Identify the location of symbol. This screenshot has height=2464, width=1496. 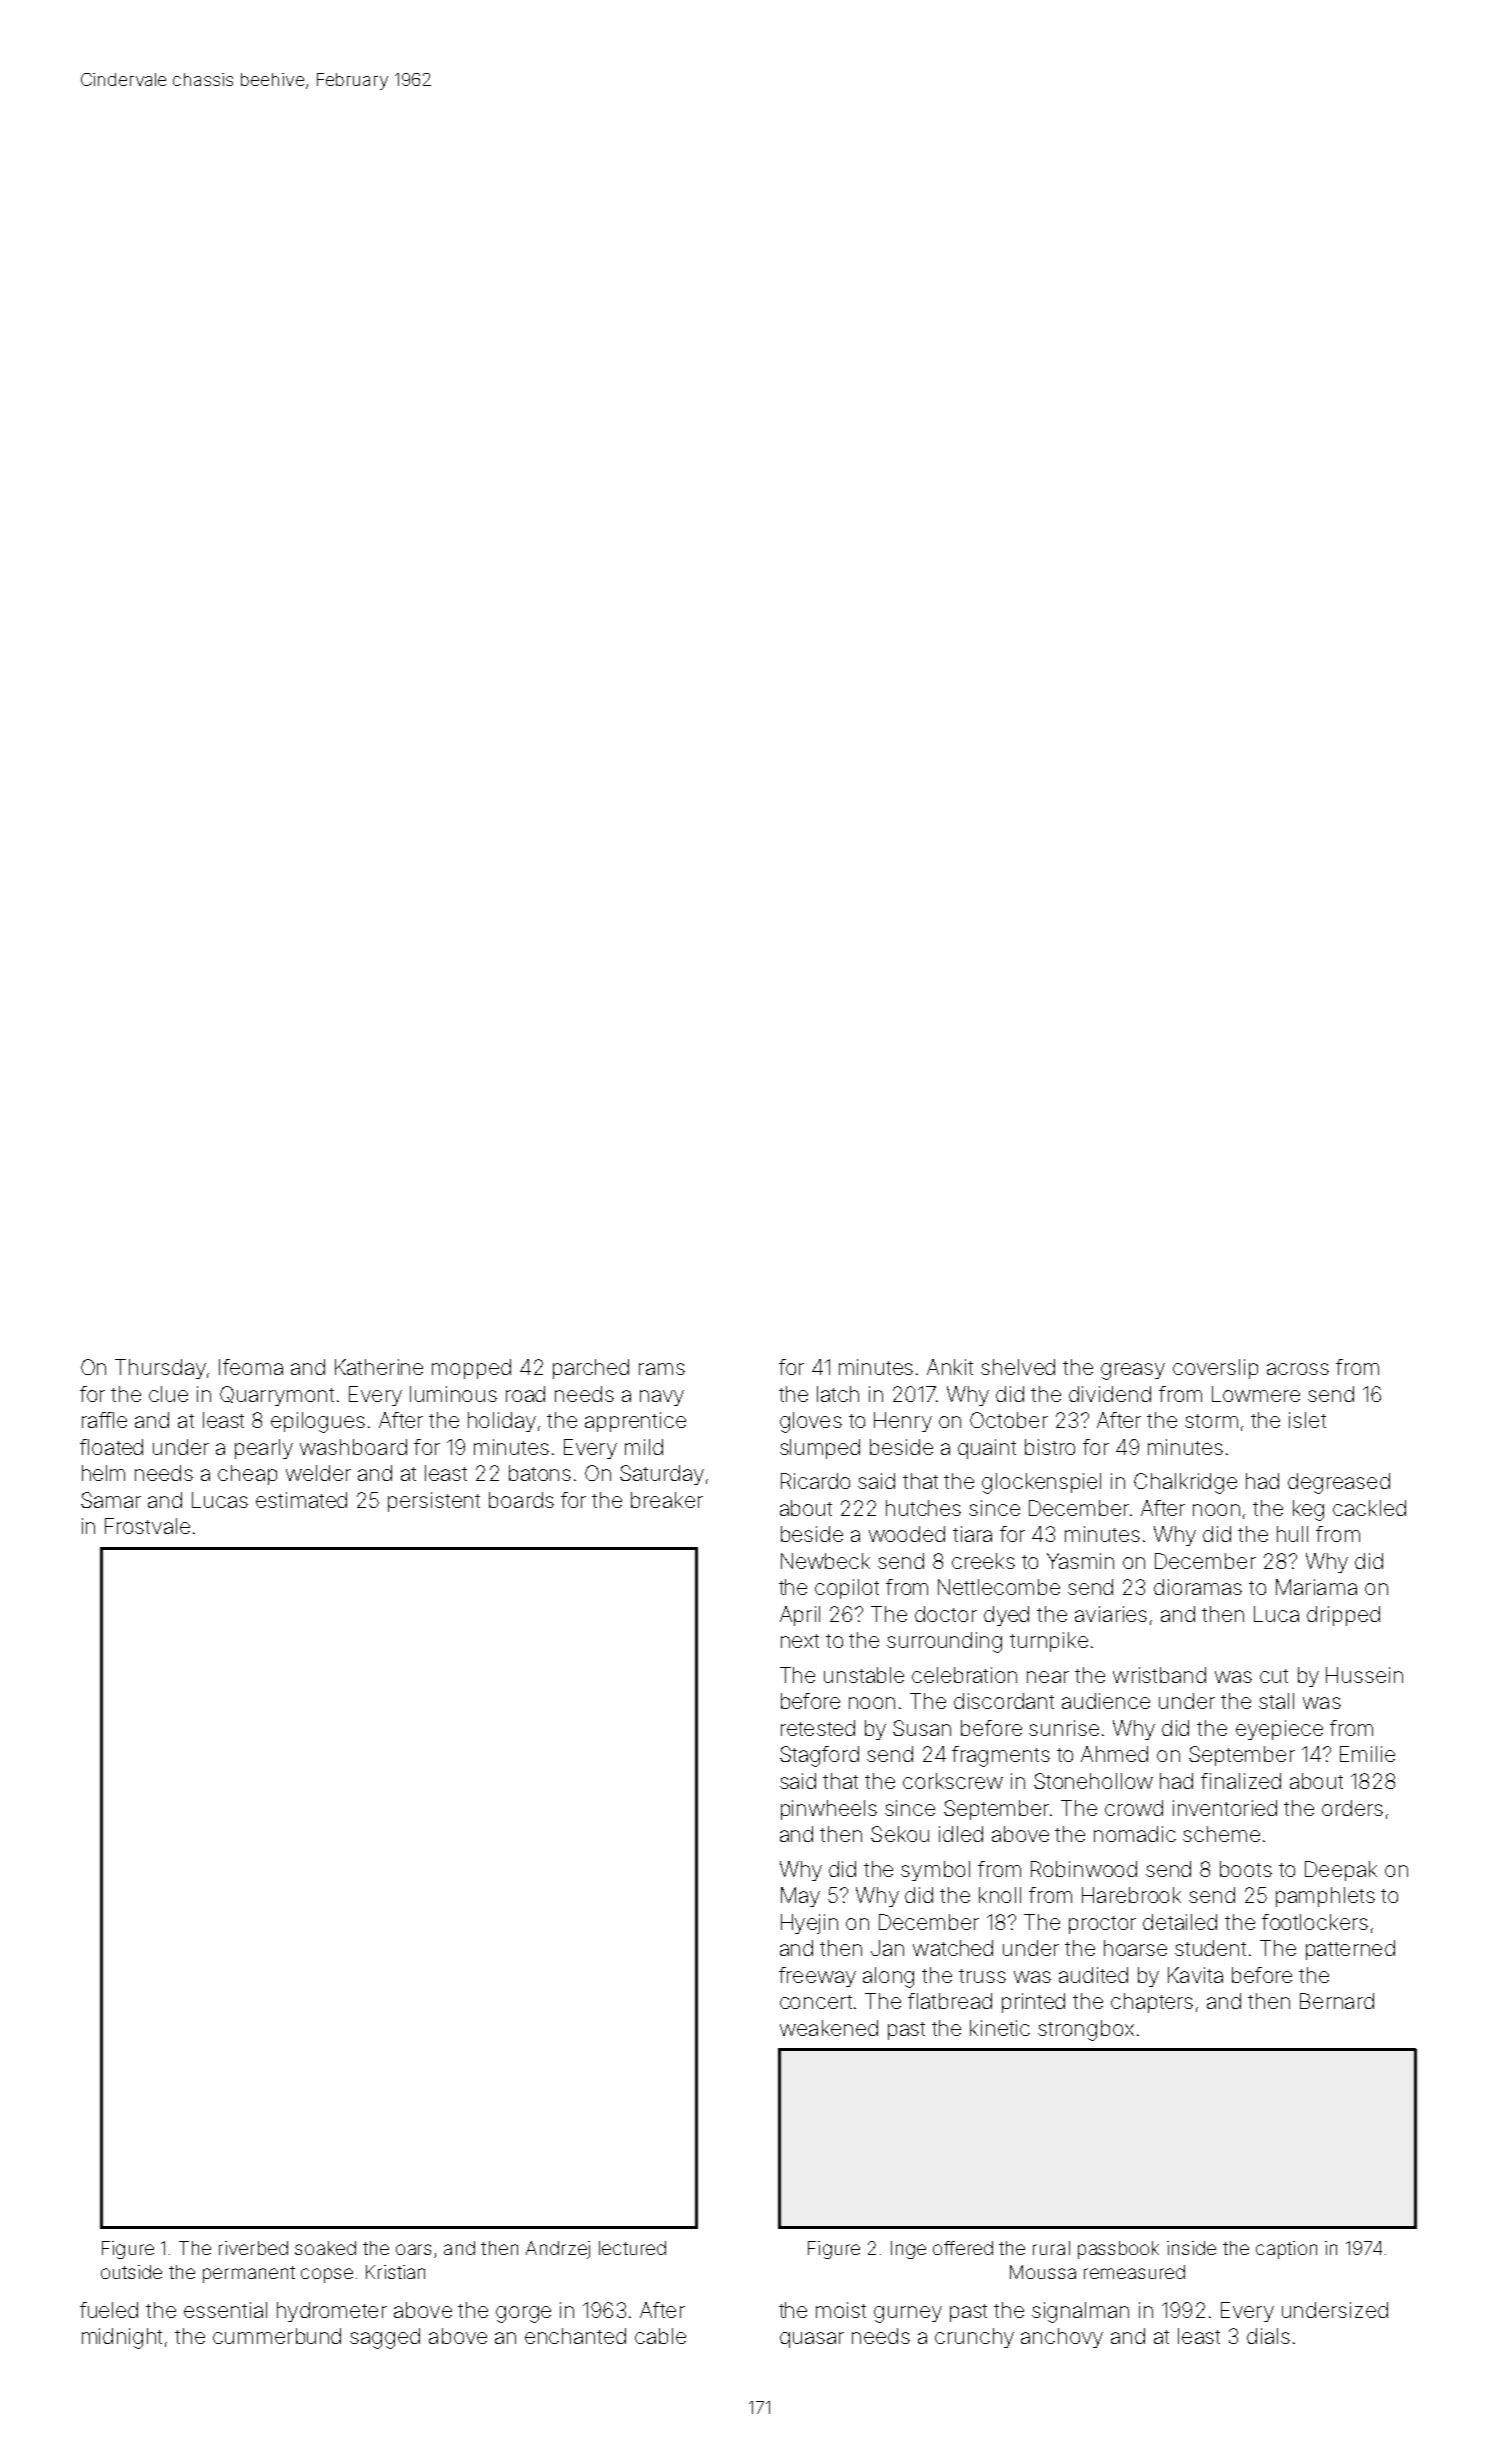
(935, 1871).
